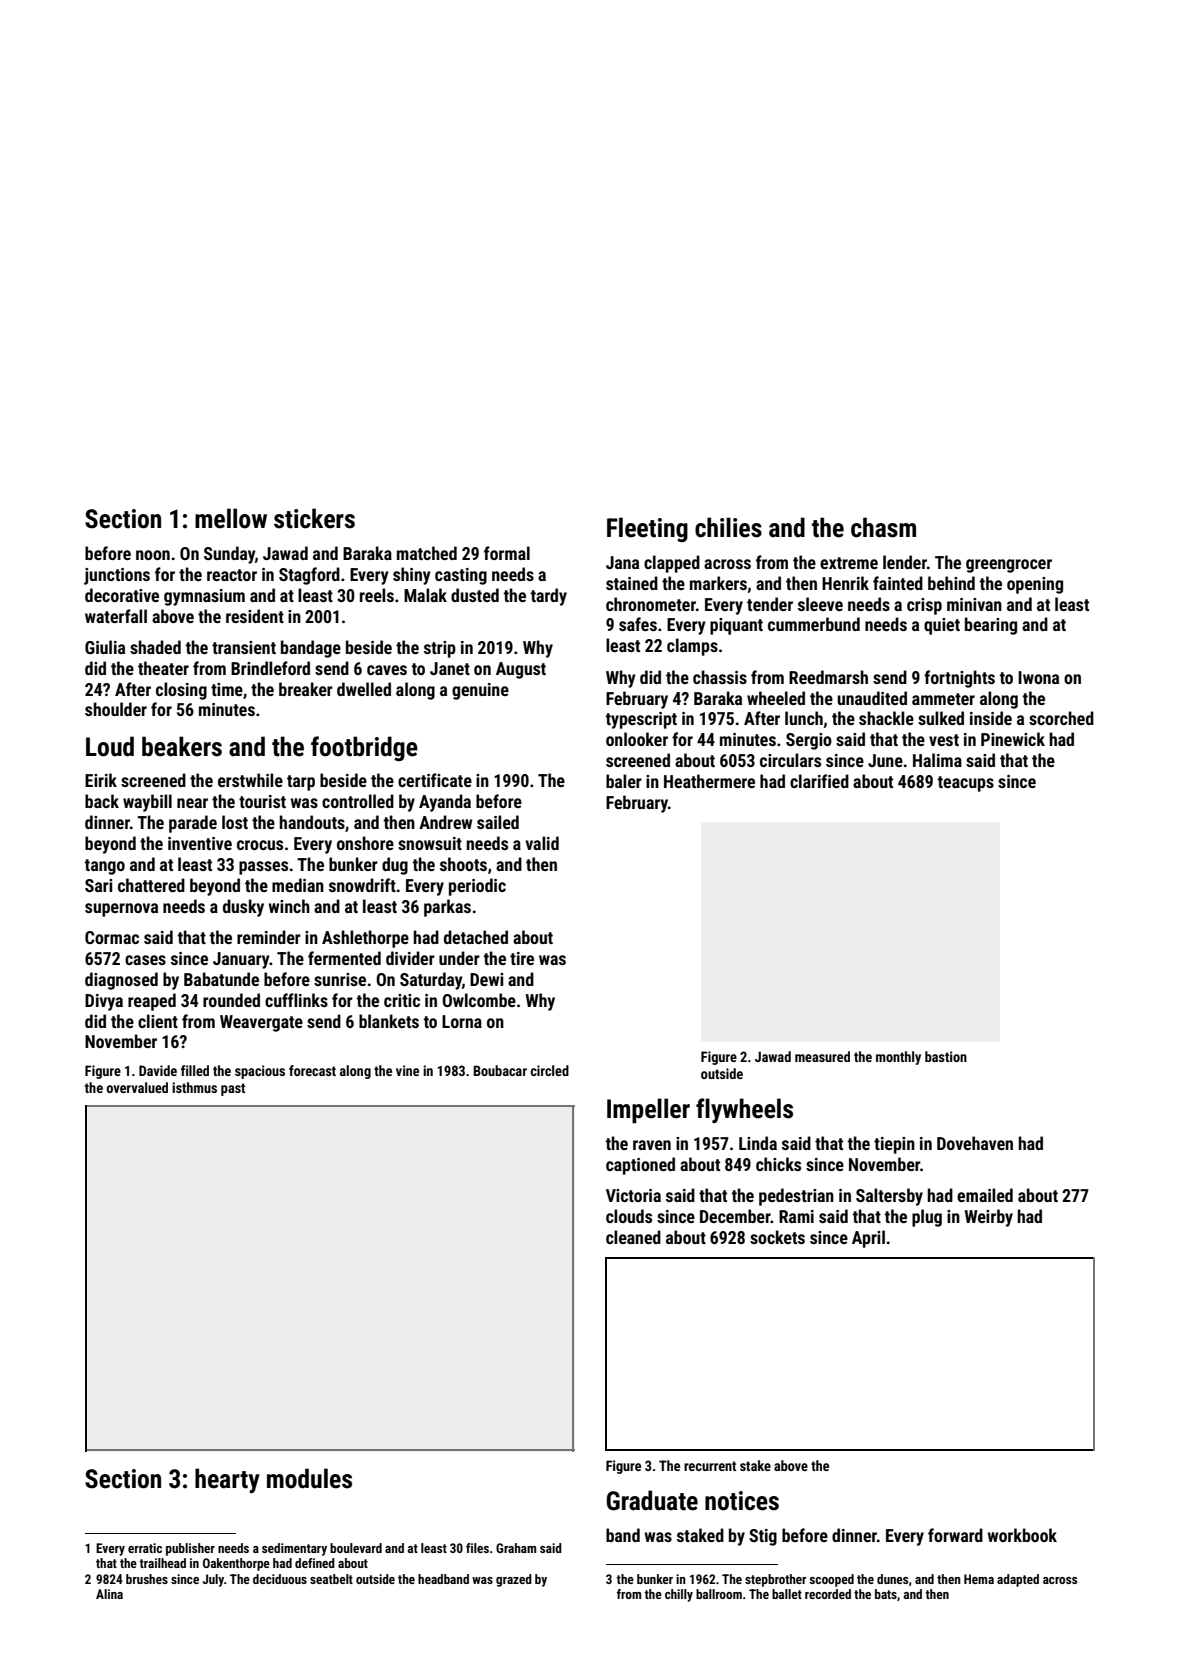  Describe the element at coordinates (137, 1087) in the page. I see `overvalued` at that location.
